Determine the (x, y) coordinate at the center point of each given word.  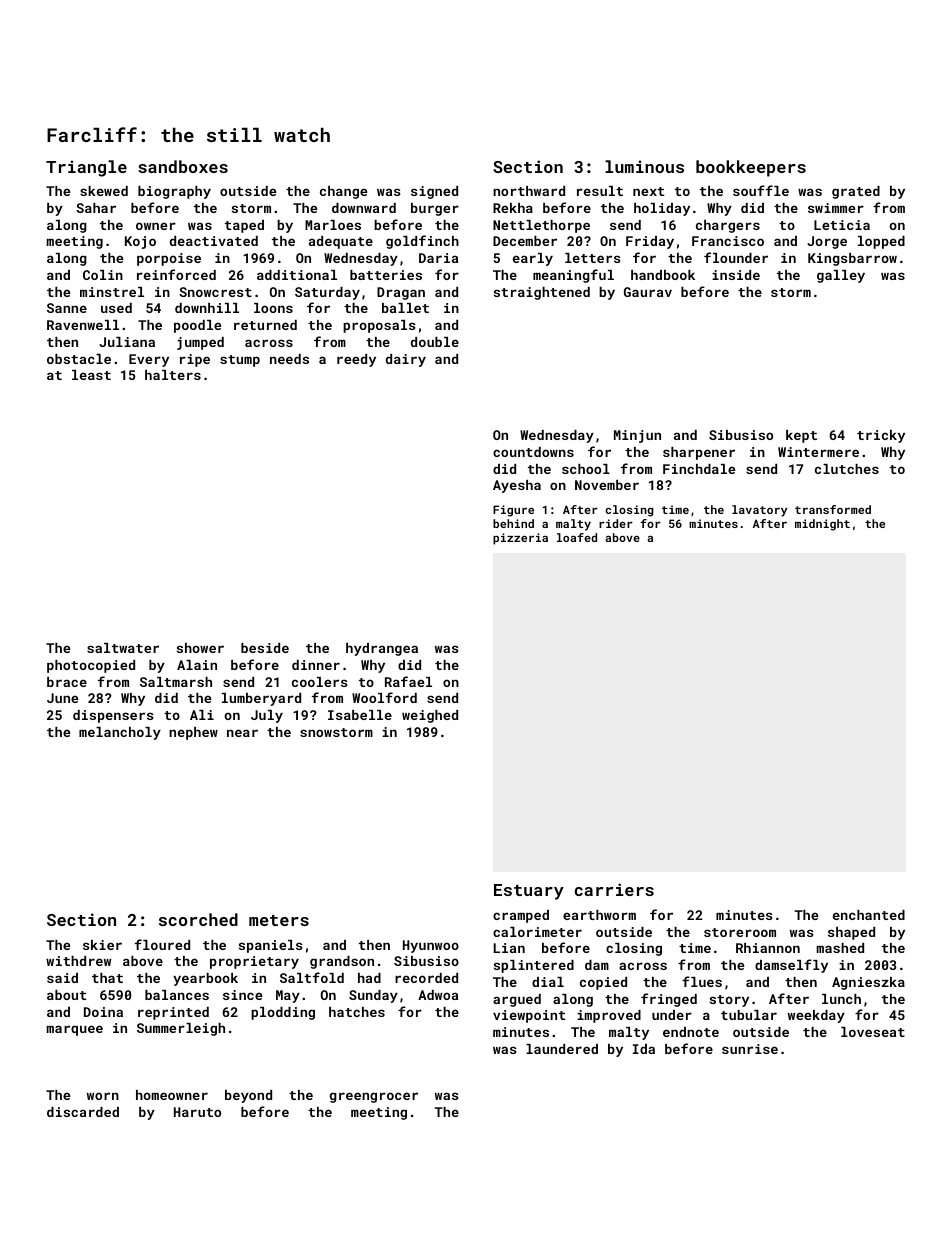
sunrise (750, 1049)
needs (289, 359)
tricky (881, 436)
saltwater (123, 648)
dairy (406, 360)
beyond (248, 1096)
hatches (357, 1012)
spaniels (271, 946)
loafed (577, 537)
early (533, 259)
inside (736, 275)
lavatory (759, 511)
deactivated (214, 241)
